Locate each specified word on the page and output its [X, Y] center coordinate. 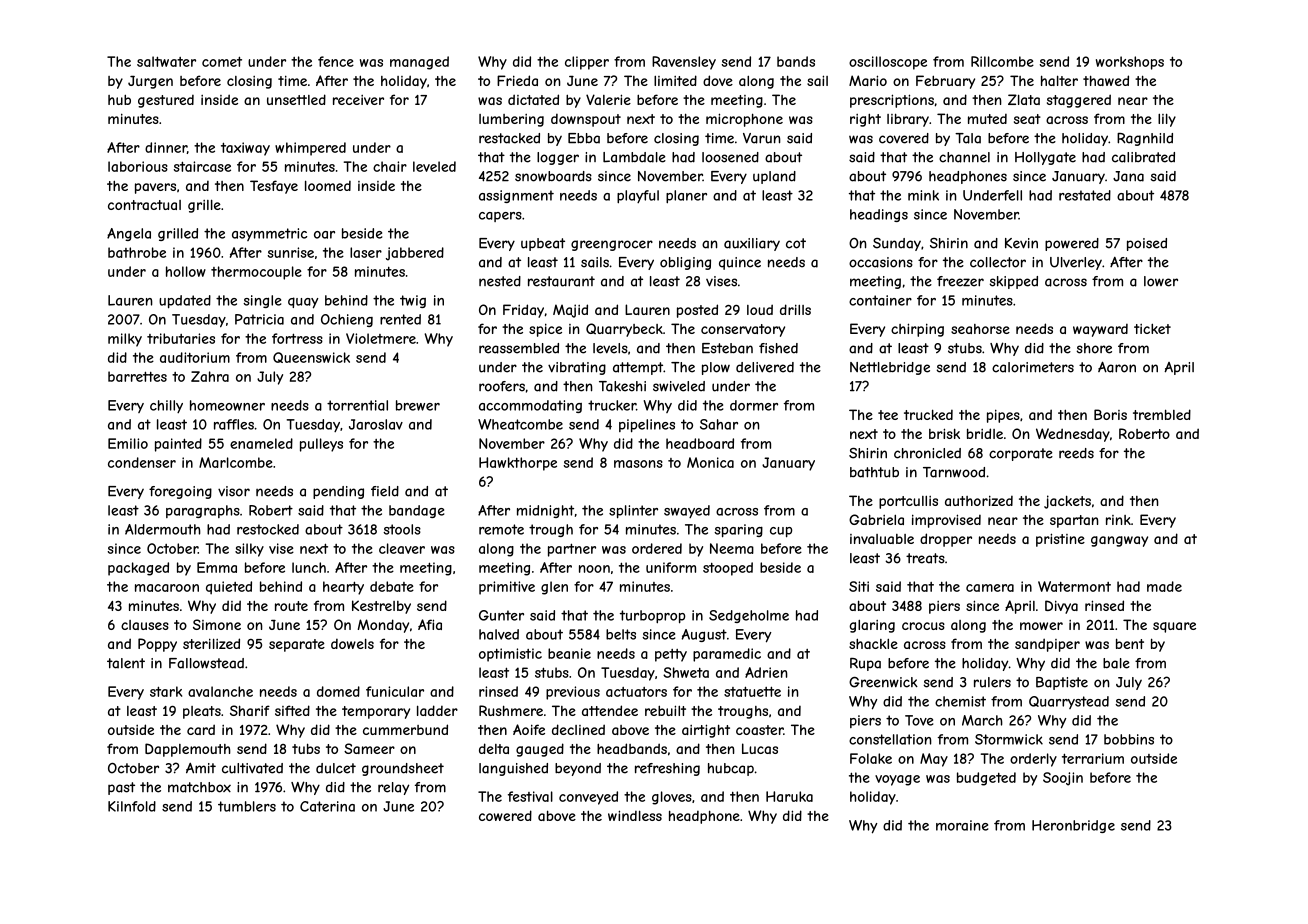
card [201, 729]
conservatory [743, 330]
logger [558, 158]
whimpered [310, 149]
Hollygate [1045, 158]
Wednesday [1073, 435]
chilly [166, 406]
